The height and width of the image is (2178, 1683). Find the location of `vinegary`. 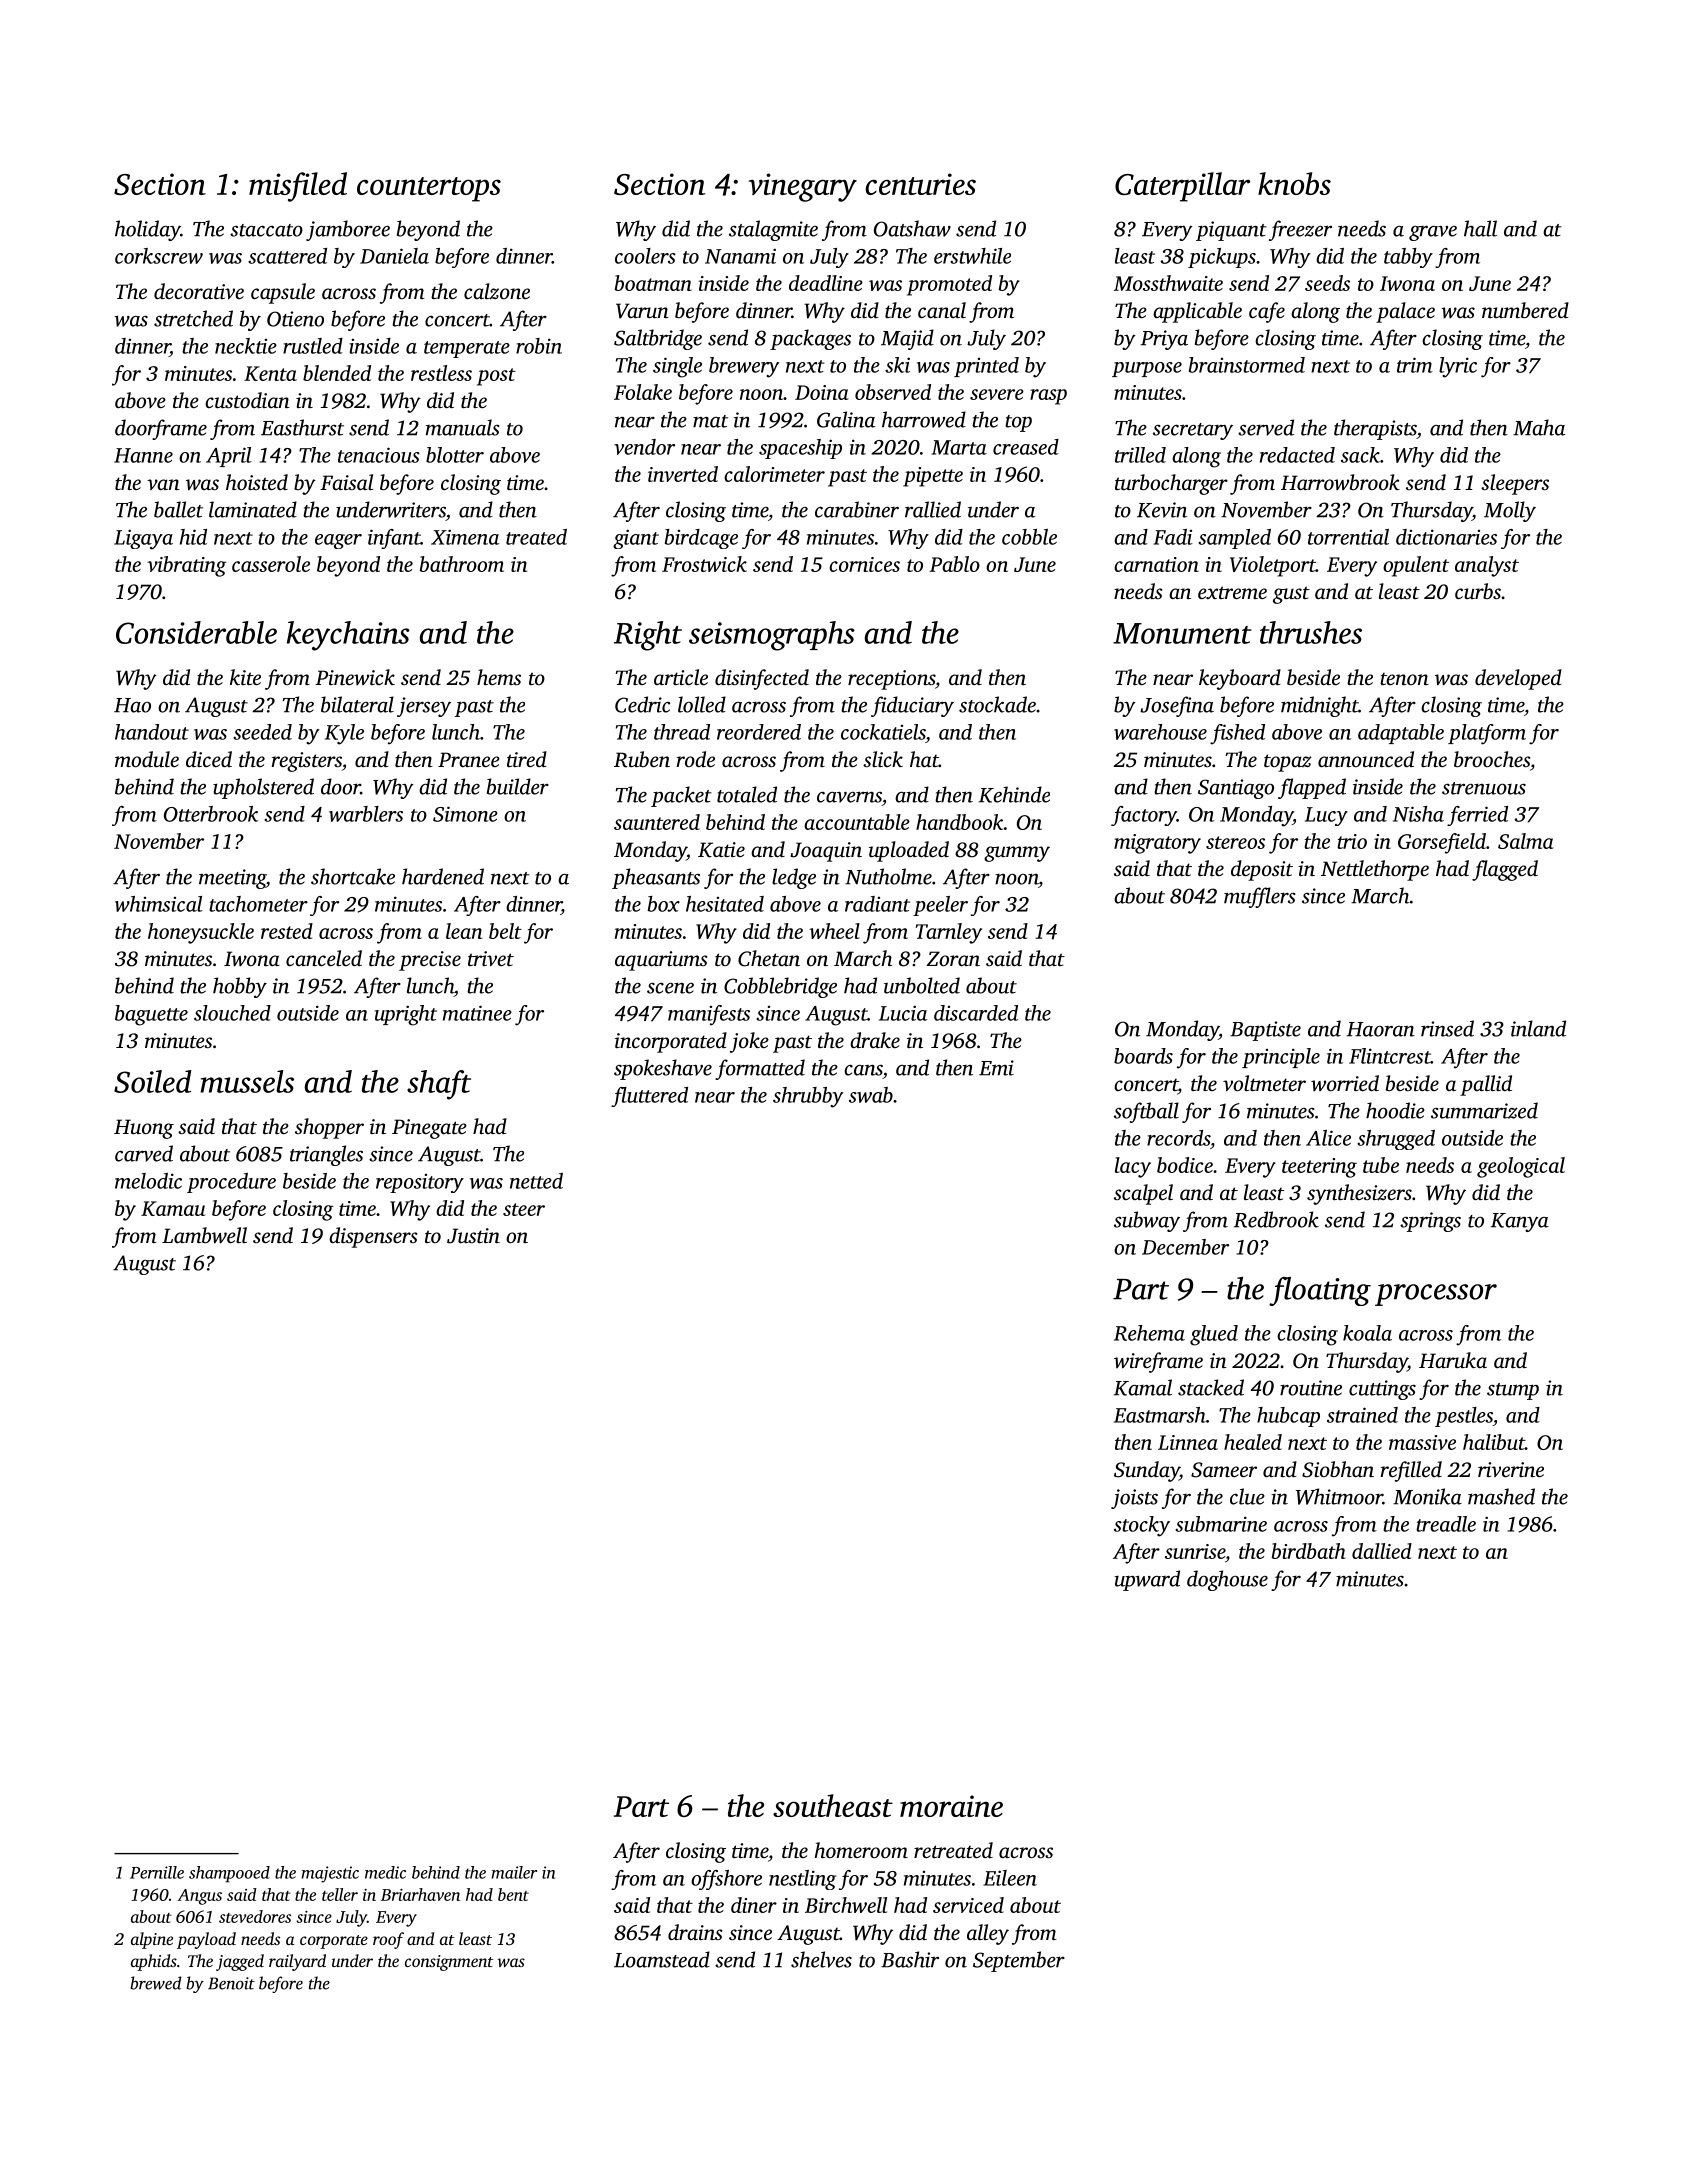

vinegary is located at coordinates (802, 187).
